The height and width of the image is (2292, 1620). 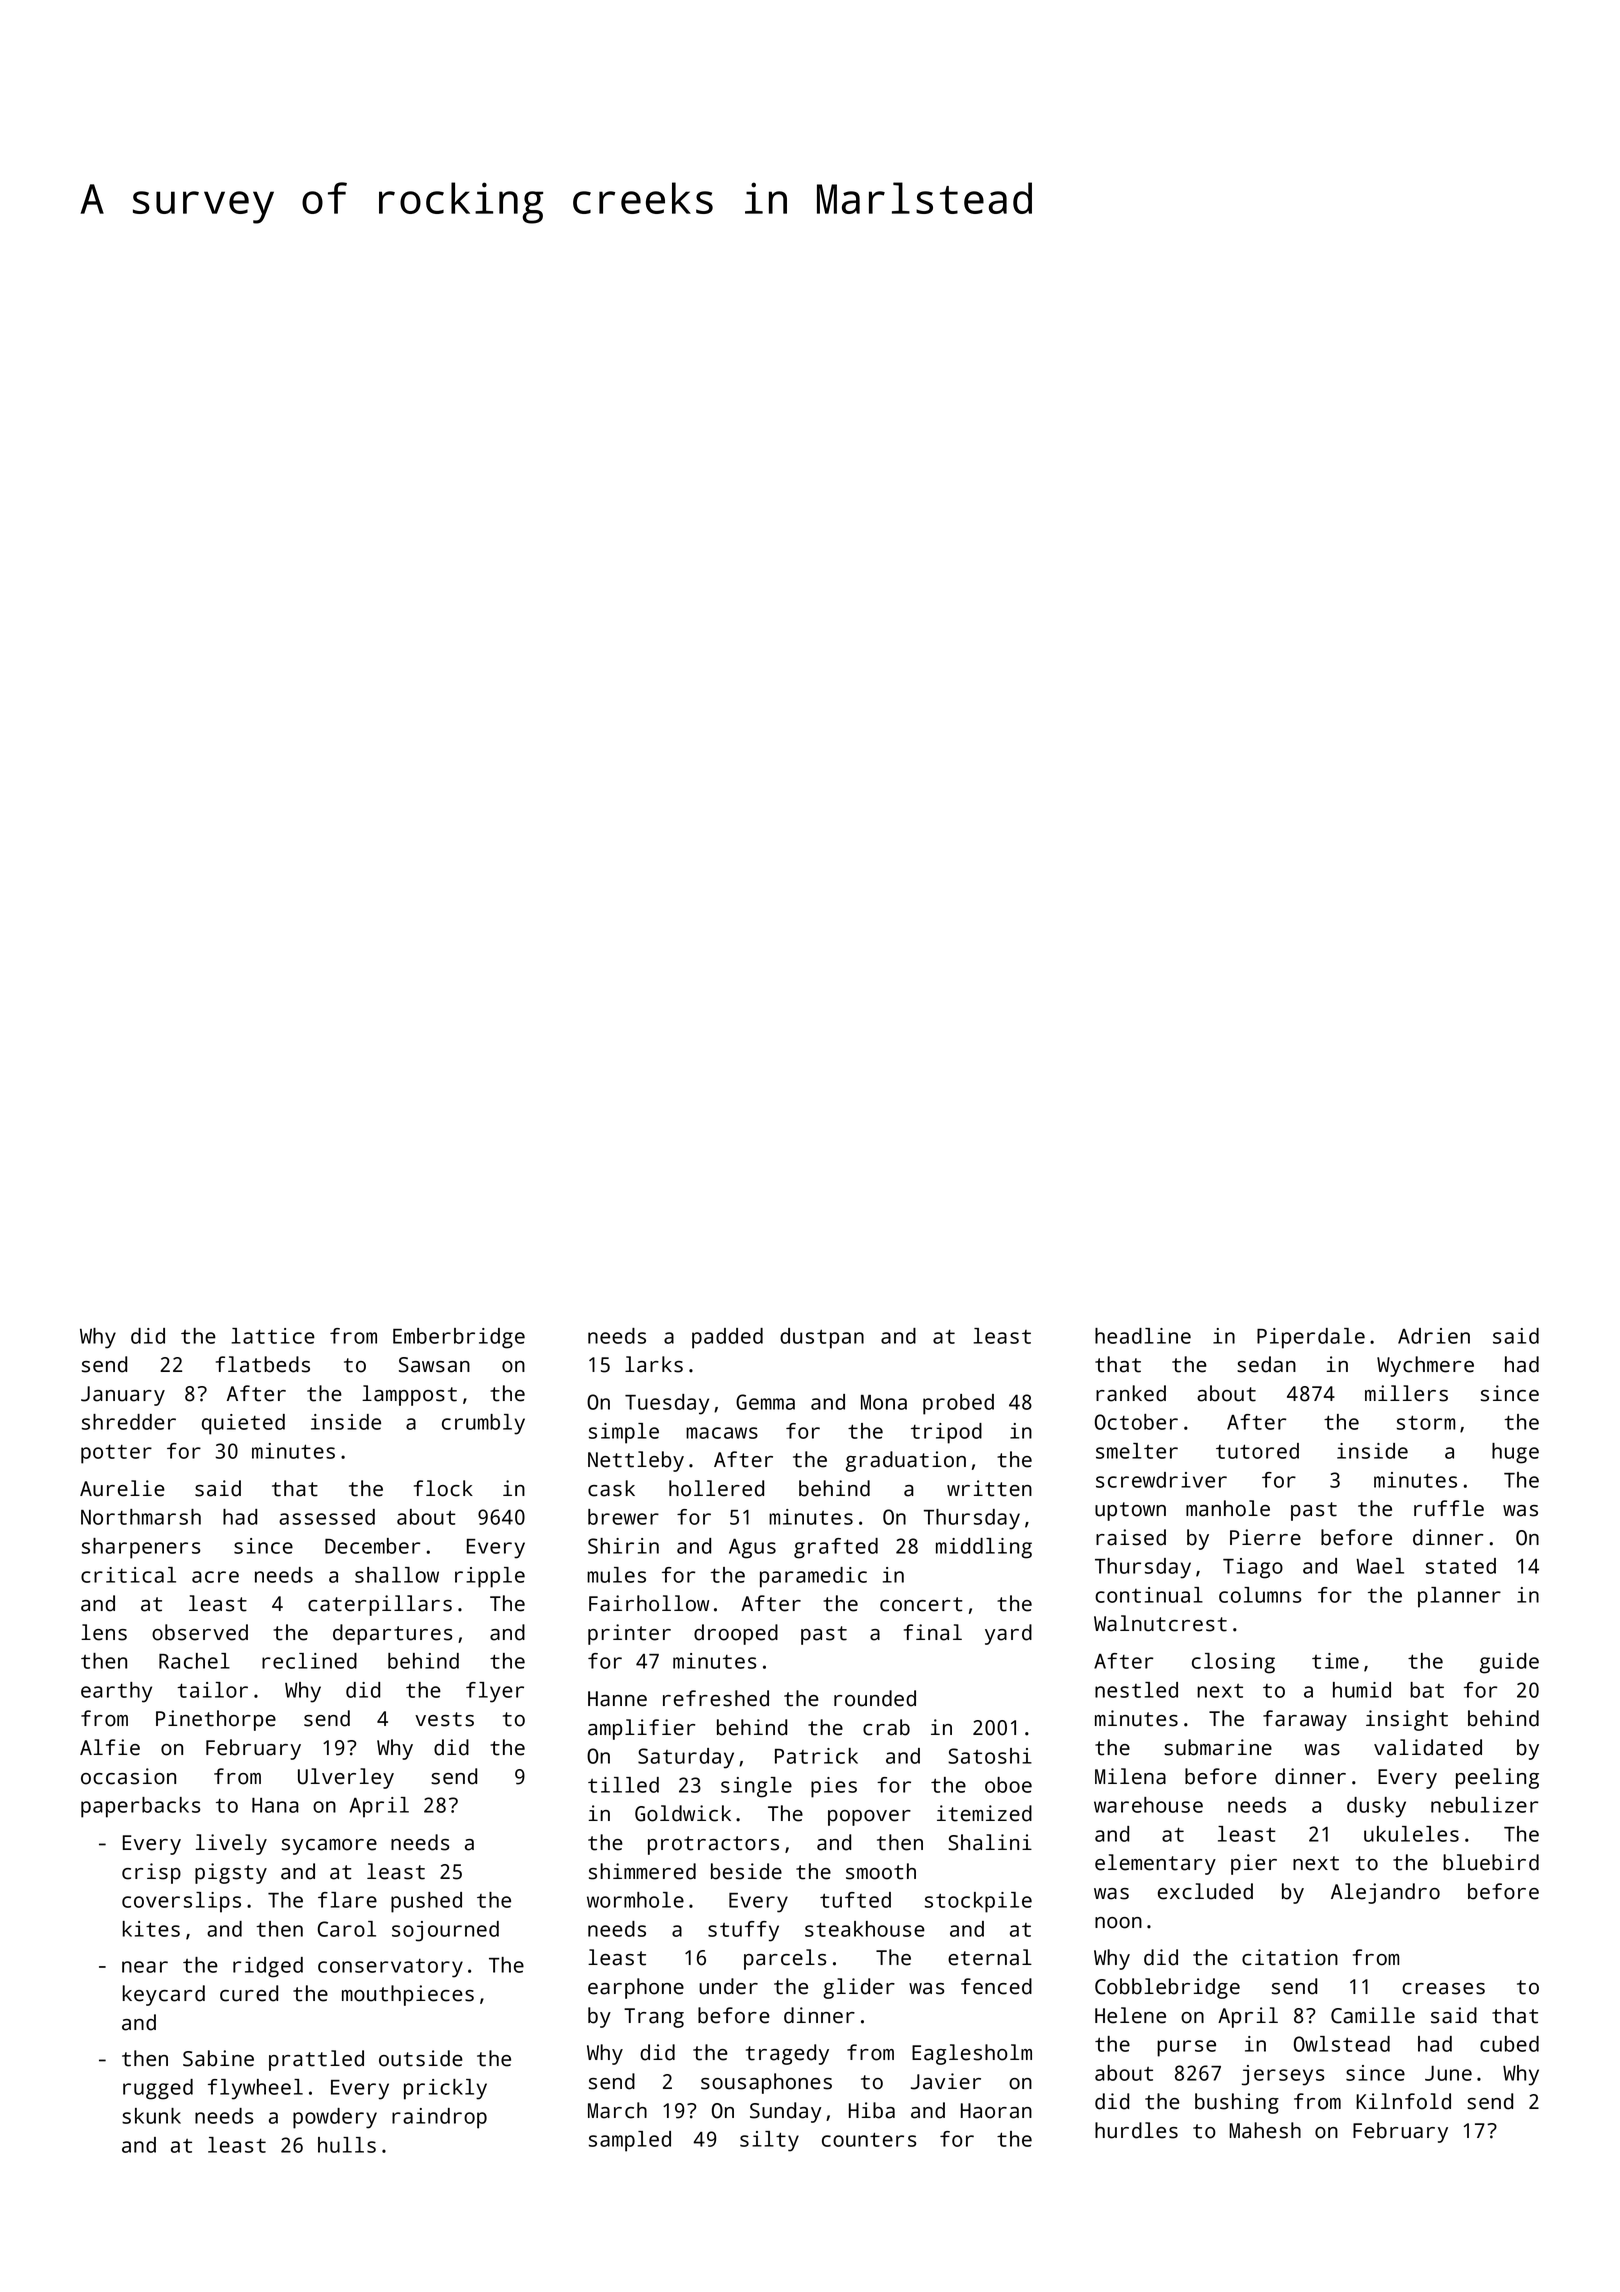 I want to click on sycamore, so click(x=329, y=1847).
